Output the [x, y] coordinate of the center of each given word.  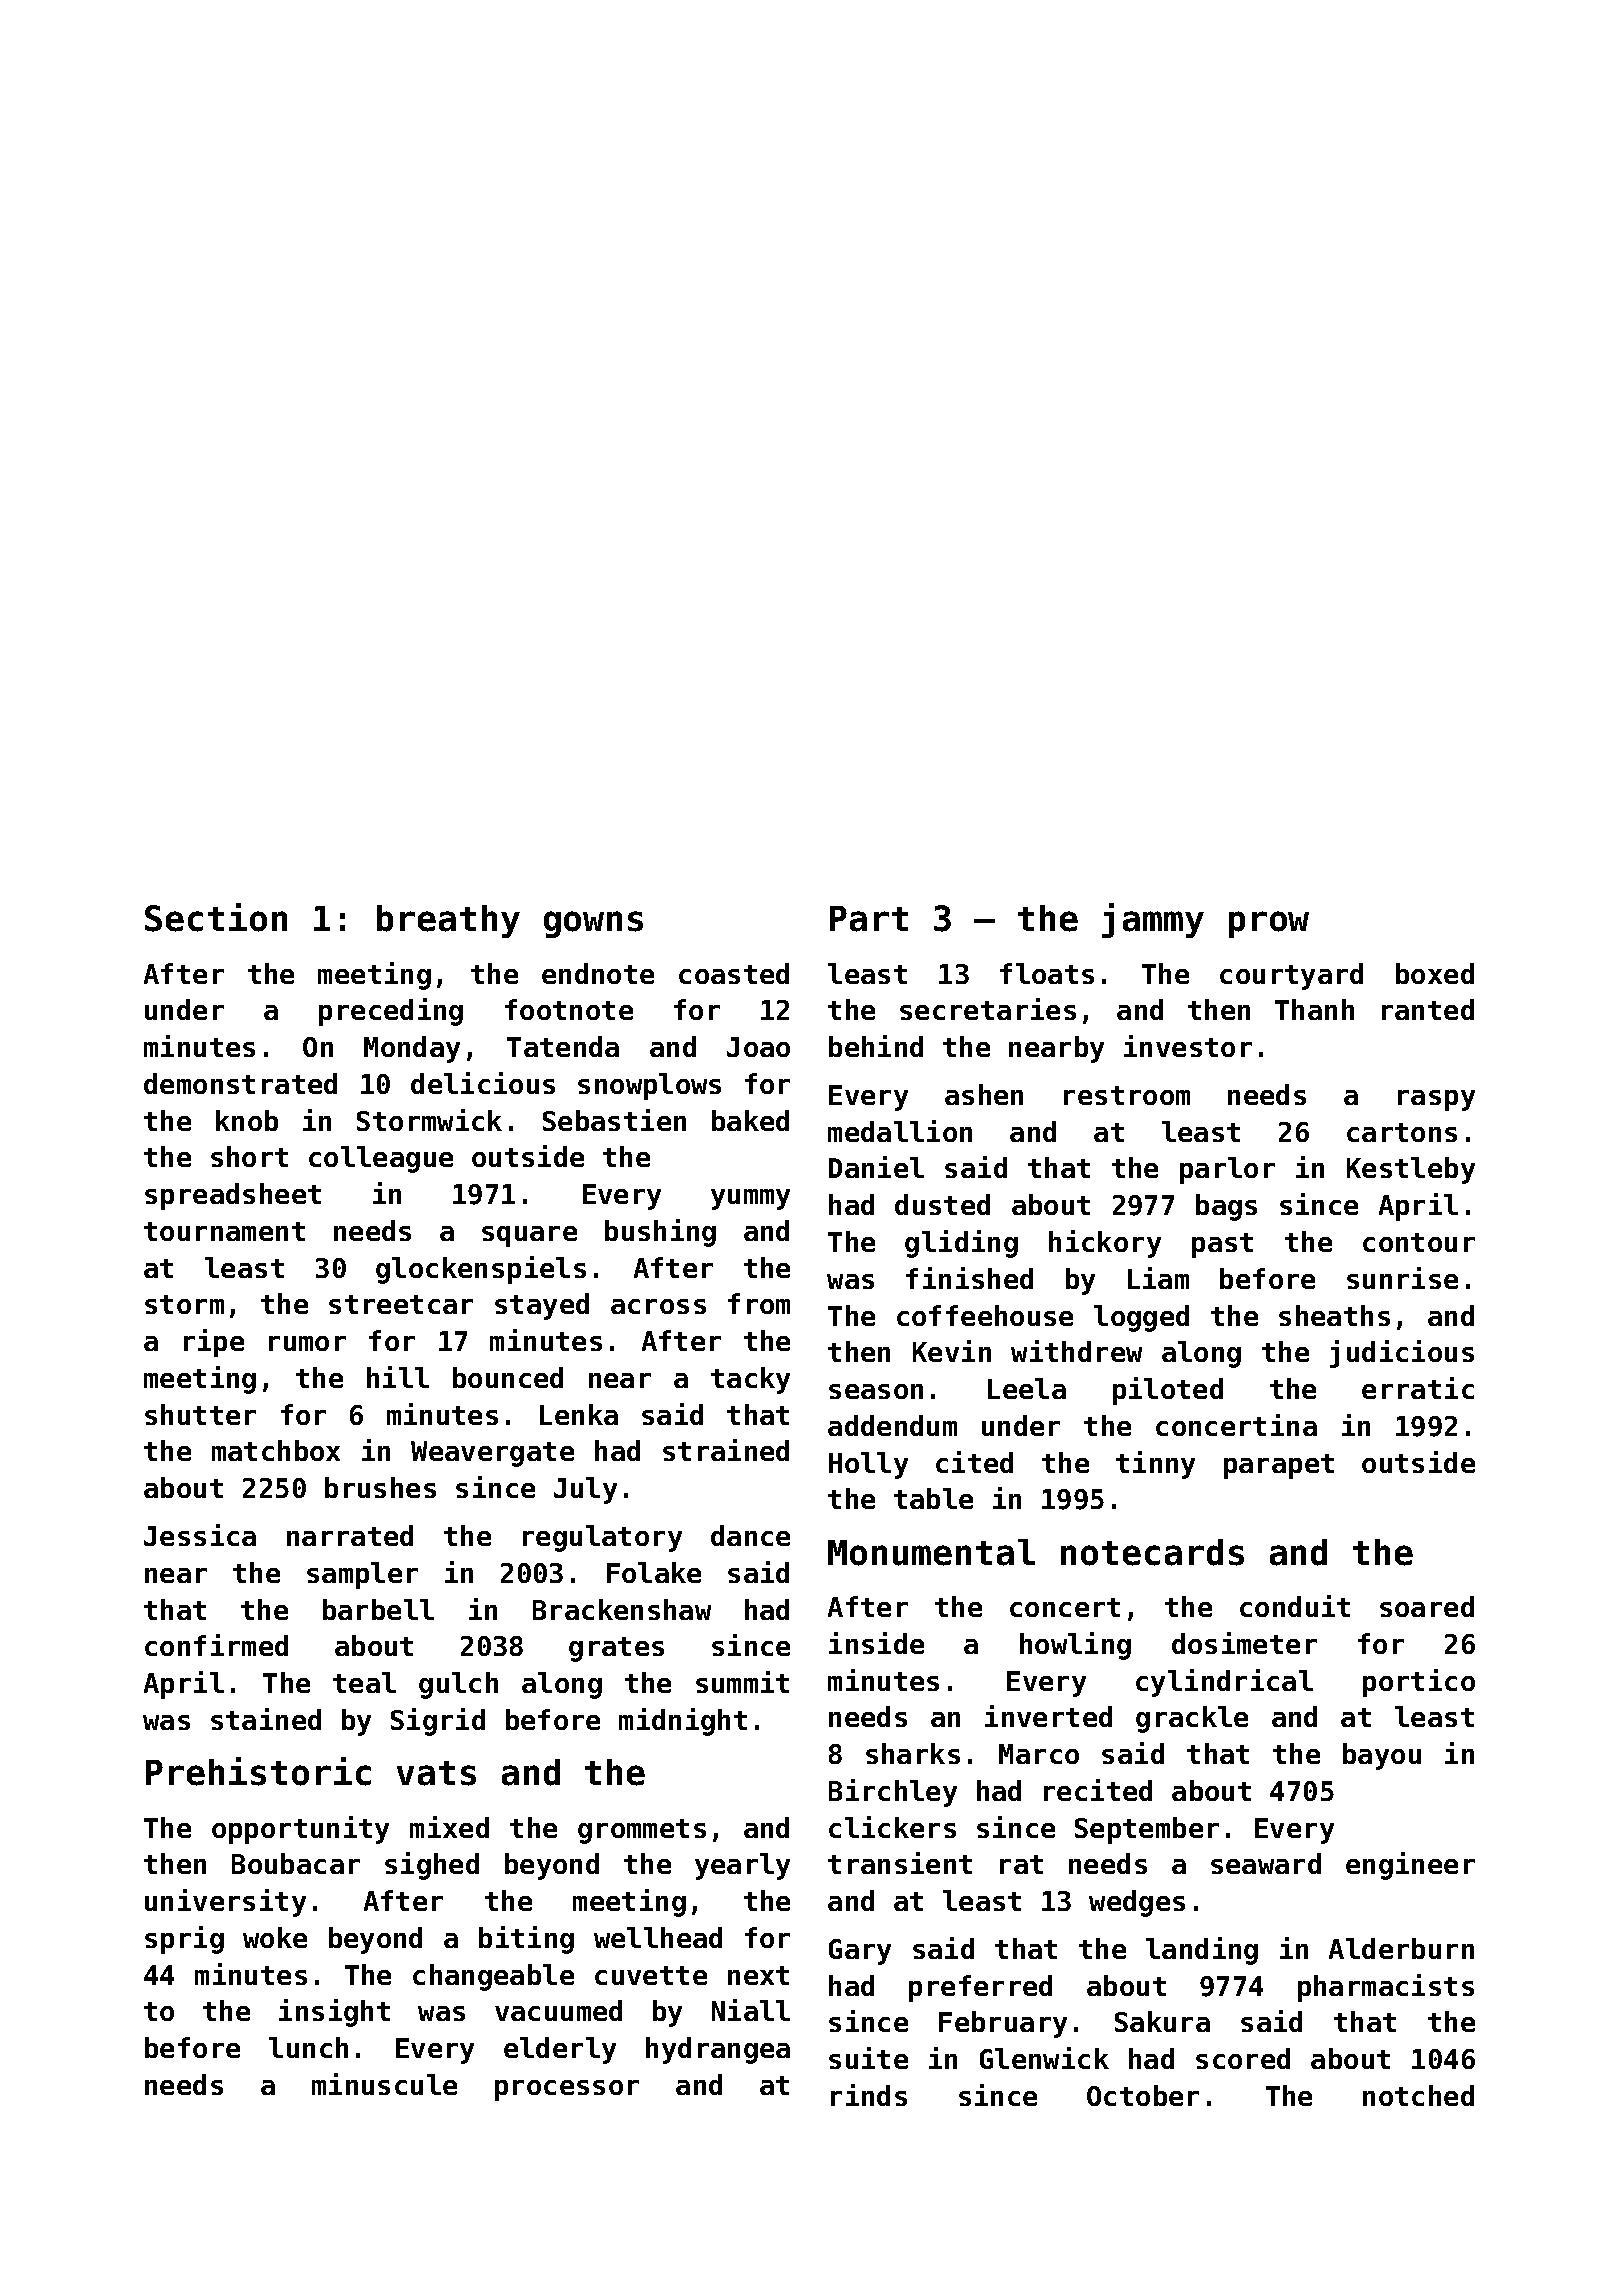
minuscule [384, 2084]
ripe [214, 1343]
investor [1188, 1046]
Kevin [952, 1351]
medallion [900, 1131]
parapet [1279, 1466]
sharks [913, 1753]
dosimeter [1244, 1643]
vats [436, 1773]
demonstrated [240, 1083]
